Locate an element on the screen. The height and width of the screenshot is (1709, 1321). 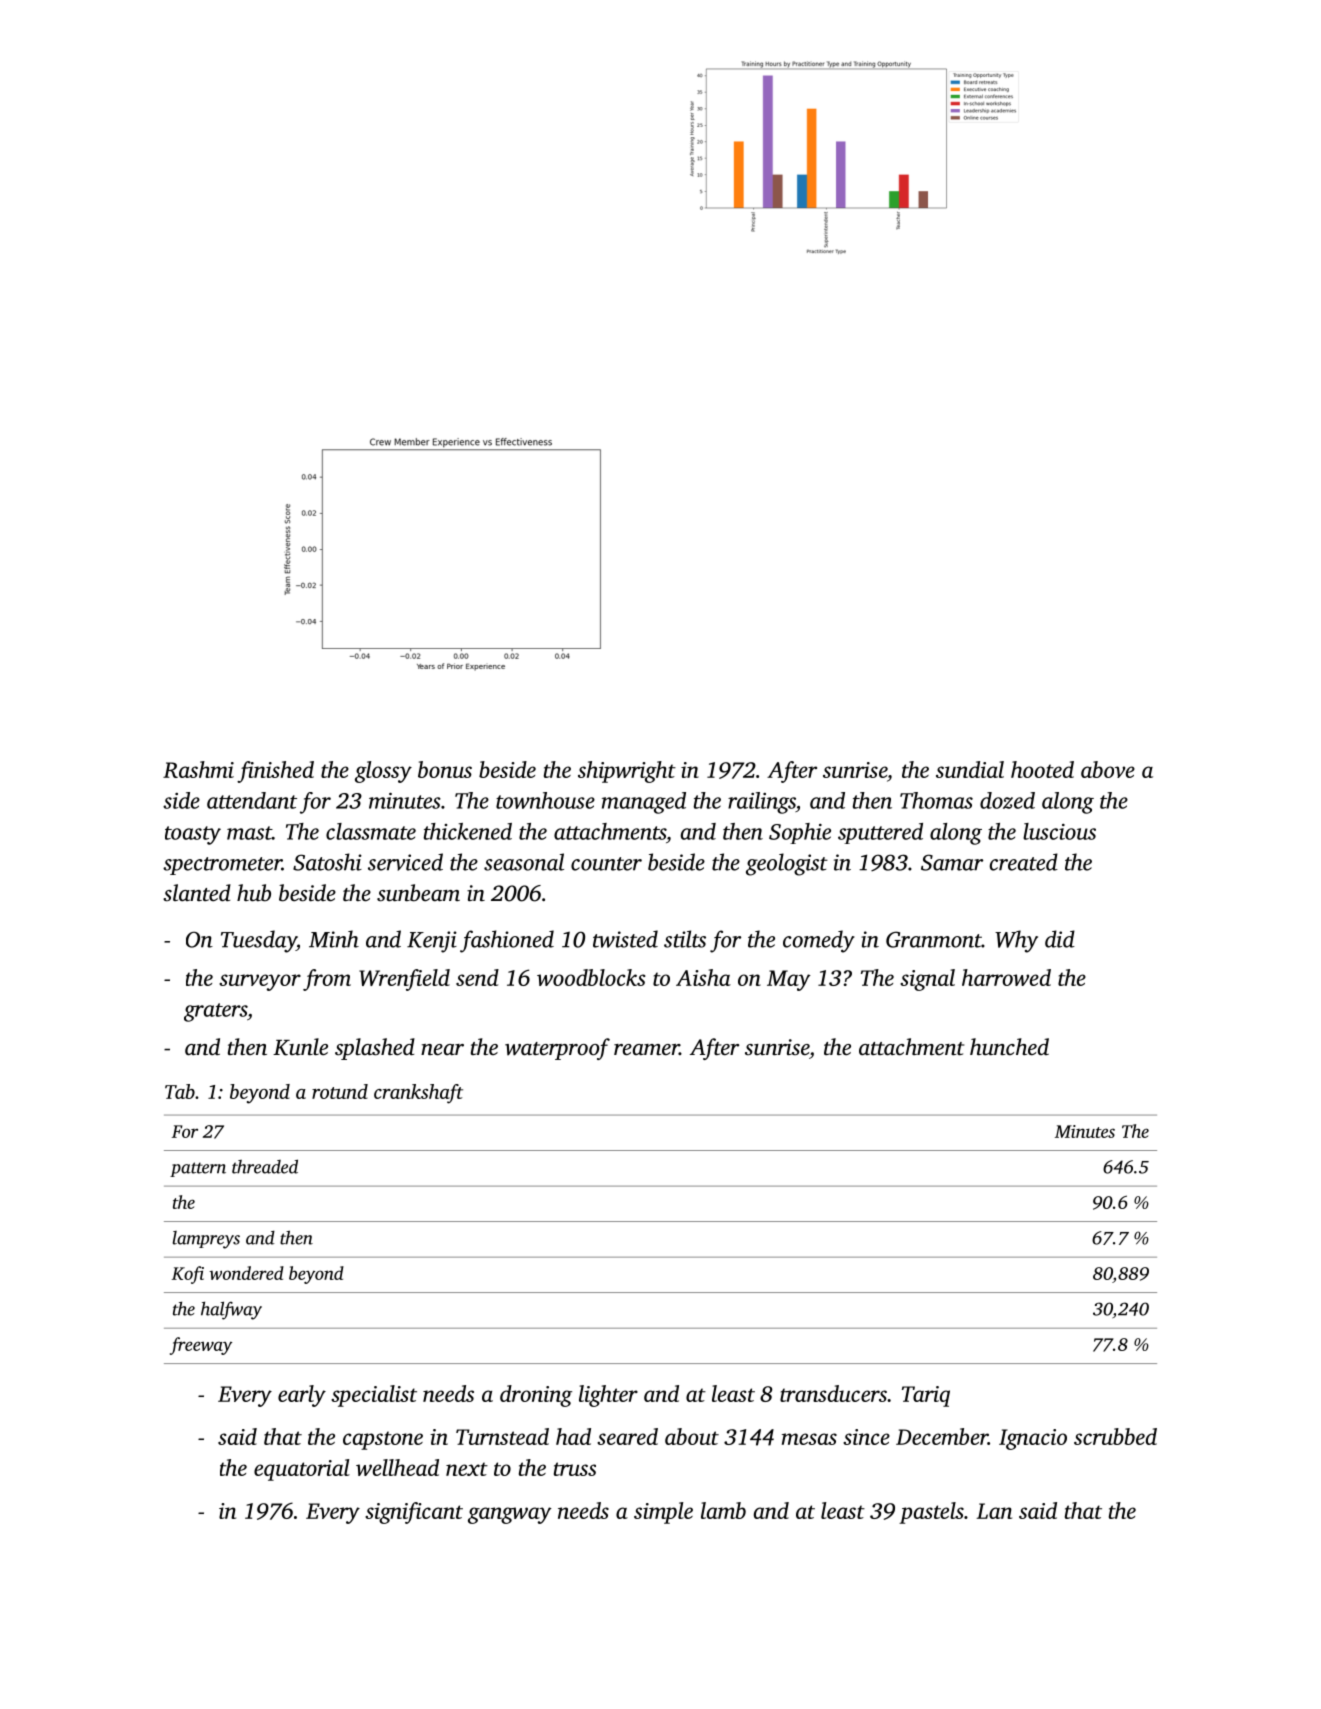
graters is located at coordinates (215, 1012).
